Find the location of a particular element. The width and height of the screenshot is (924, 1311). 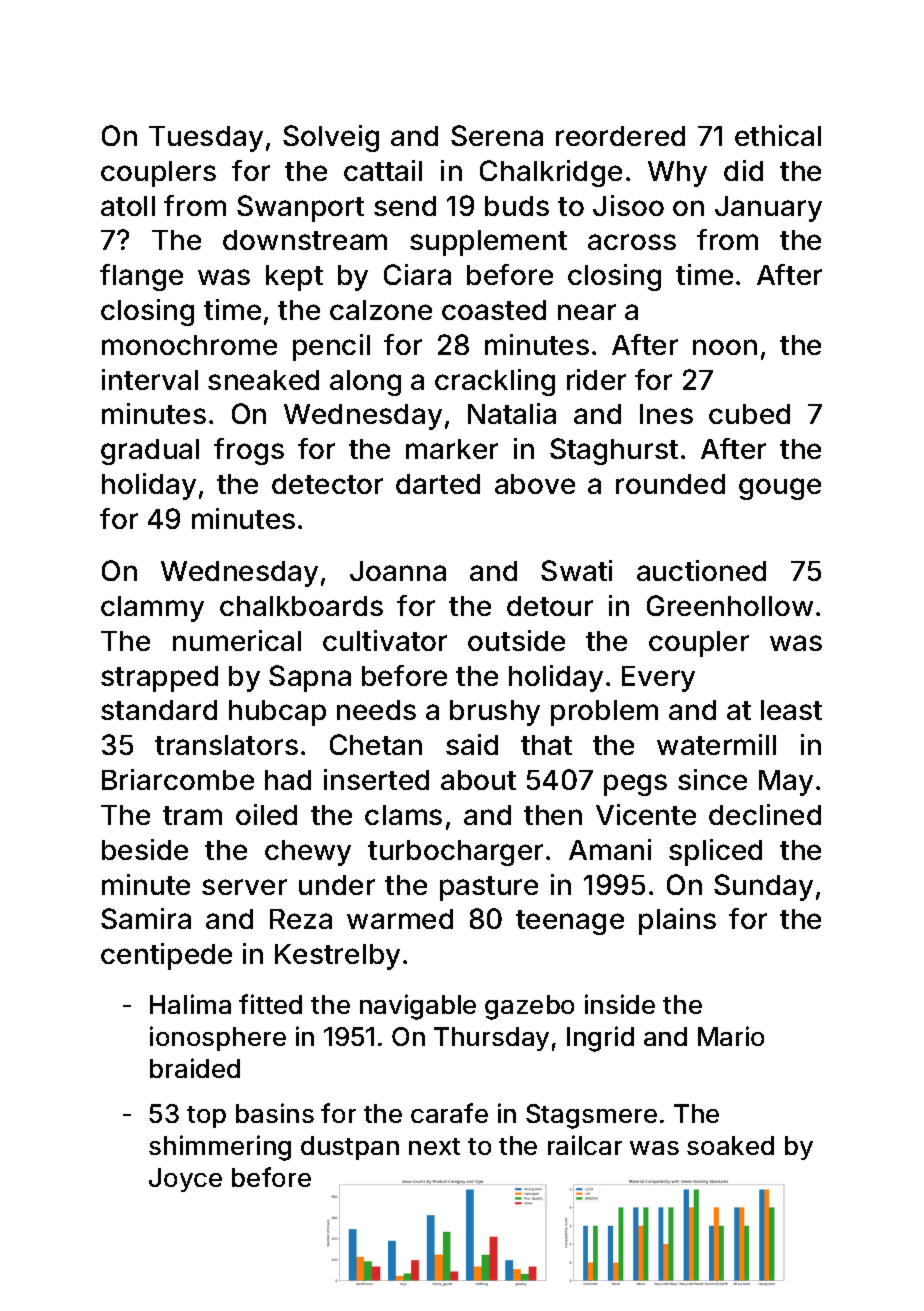

send is located at coordinates (405, 206).
